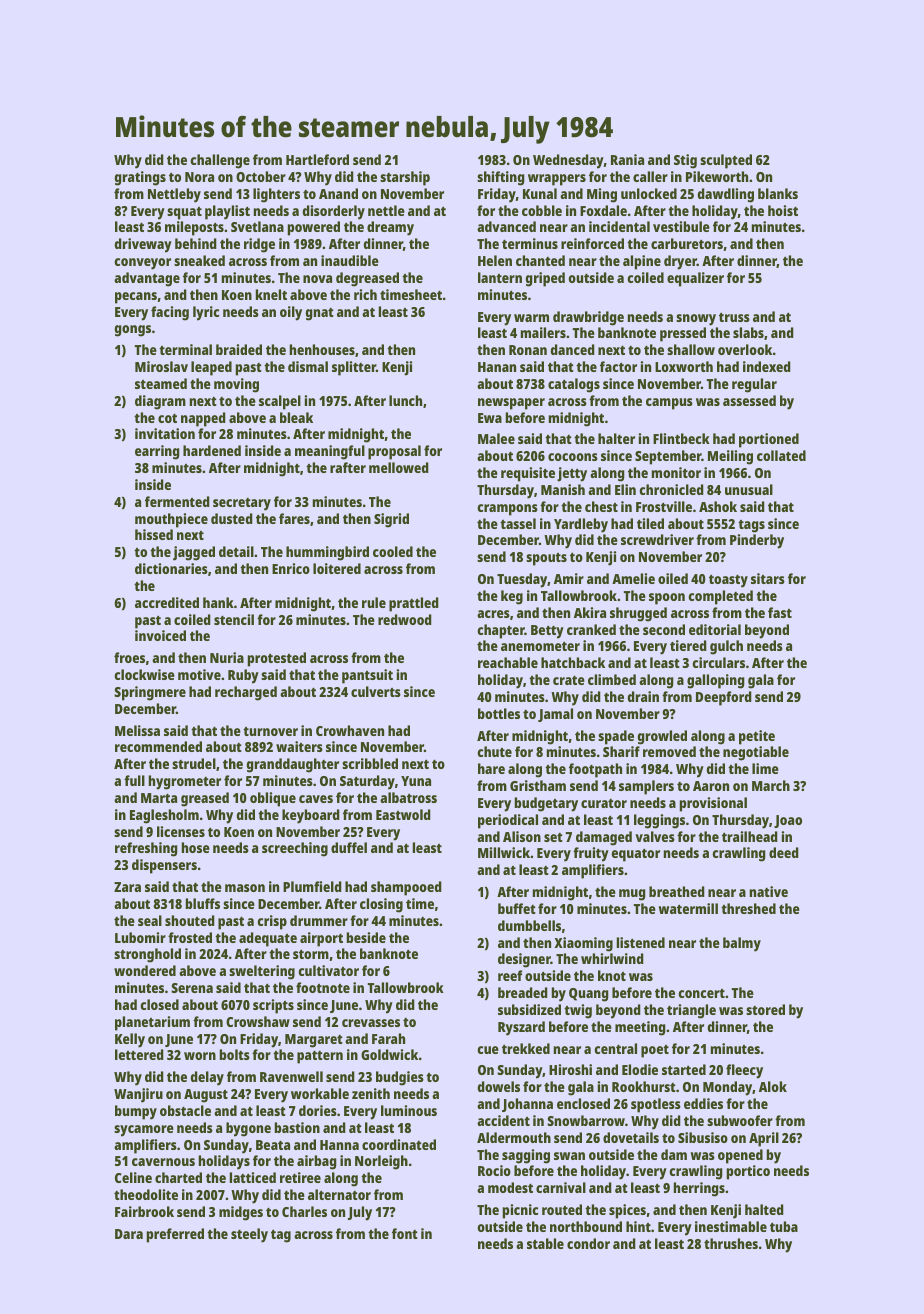 The image size is (924, 1314). I want to click on provisional, so click(713, 804).
